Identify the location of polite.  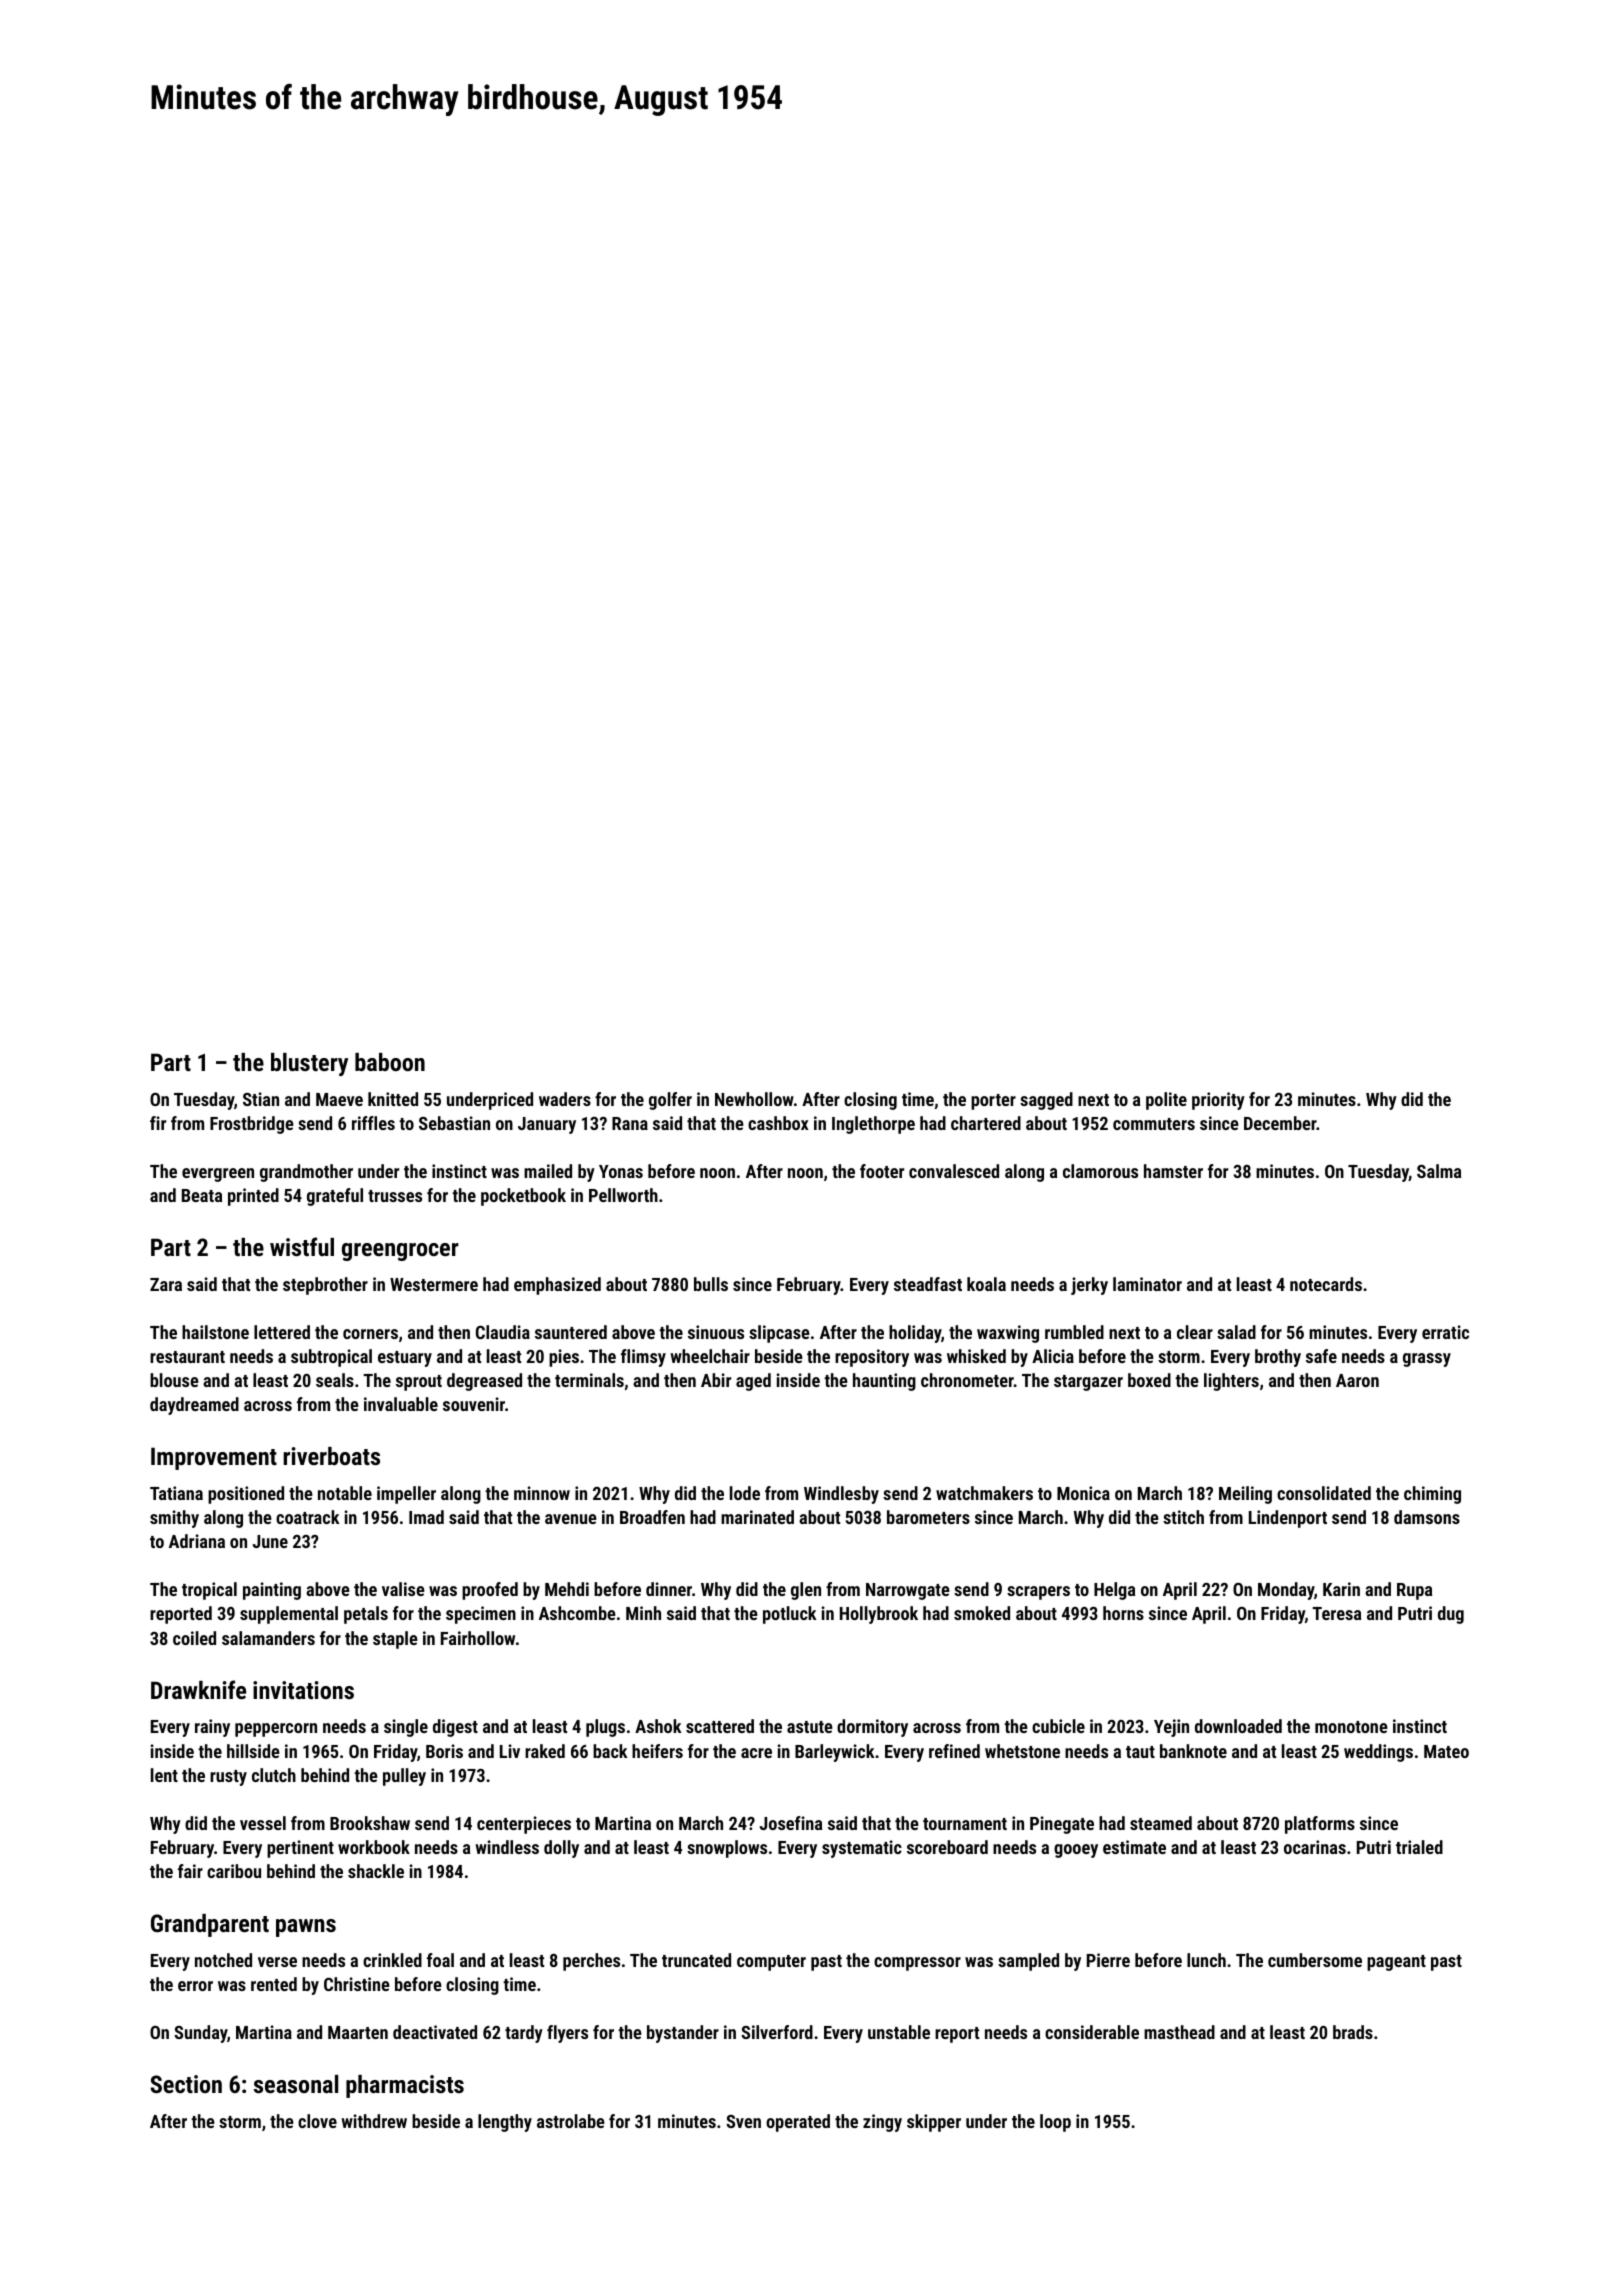
(1166, 1101).
